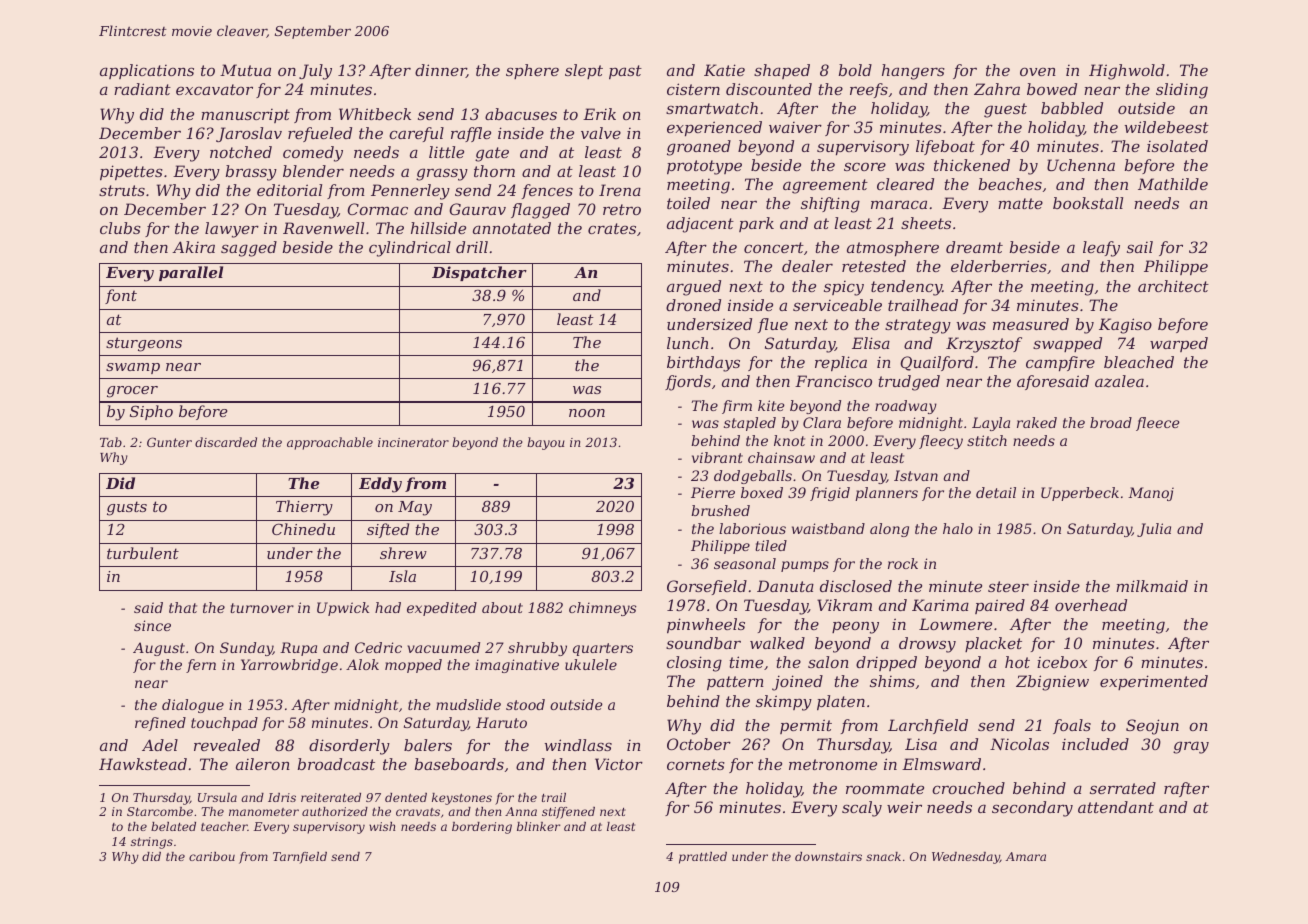 Image resolution: width=1308 pixels, height=924 pixels. I want to click on fleece, so click(1158, 424).
